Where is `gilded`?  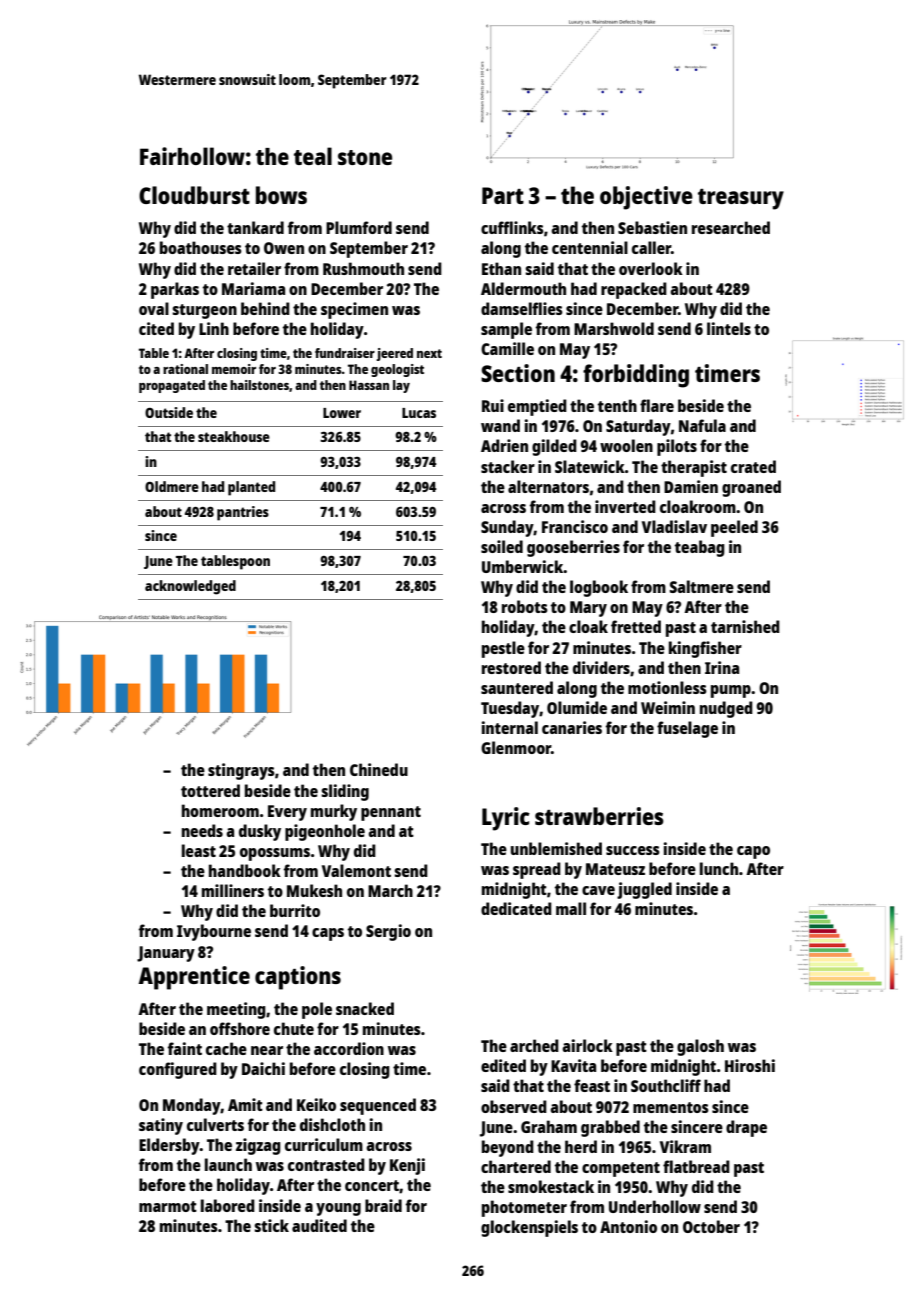
gilded is located at coordinates (554, 447).
